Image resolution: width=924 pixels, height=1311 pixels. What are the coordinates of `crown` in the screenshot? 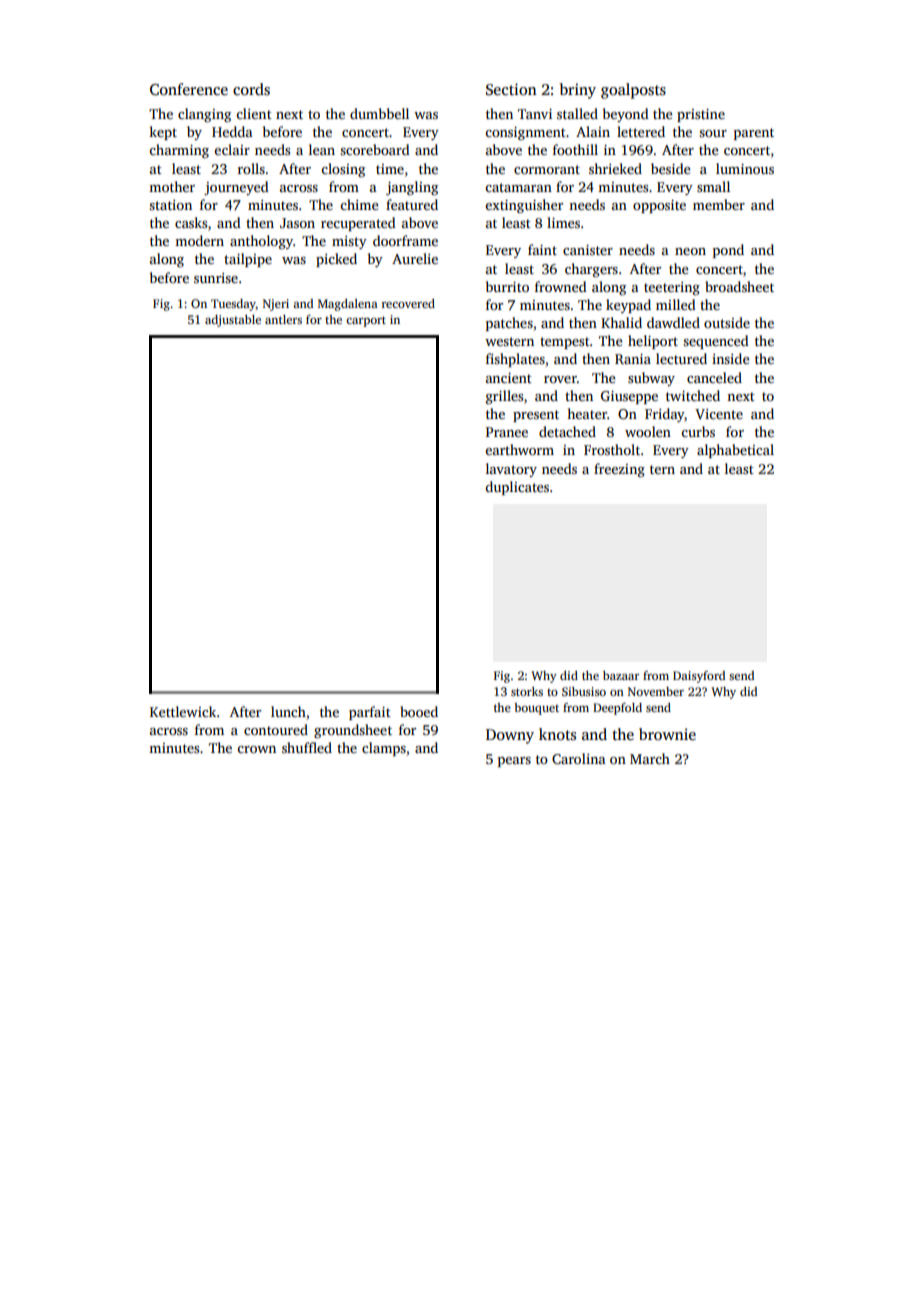 It's located at (256, 749).
